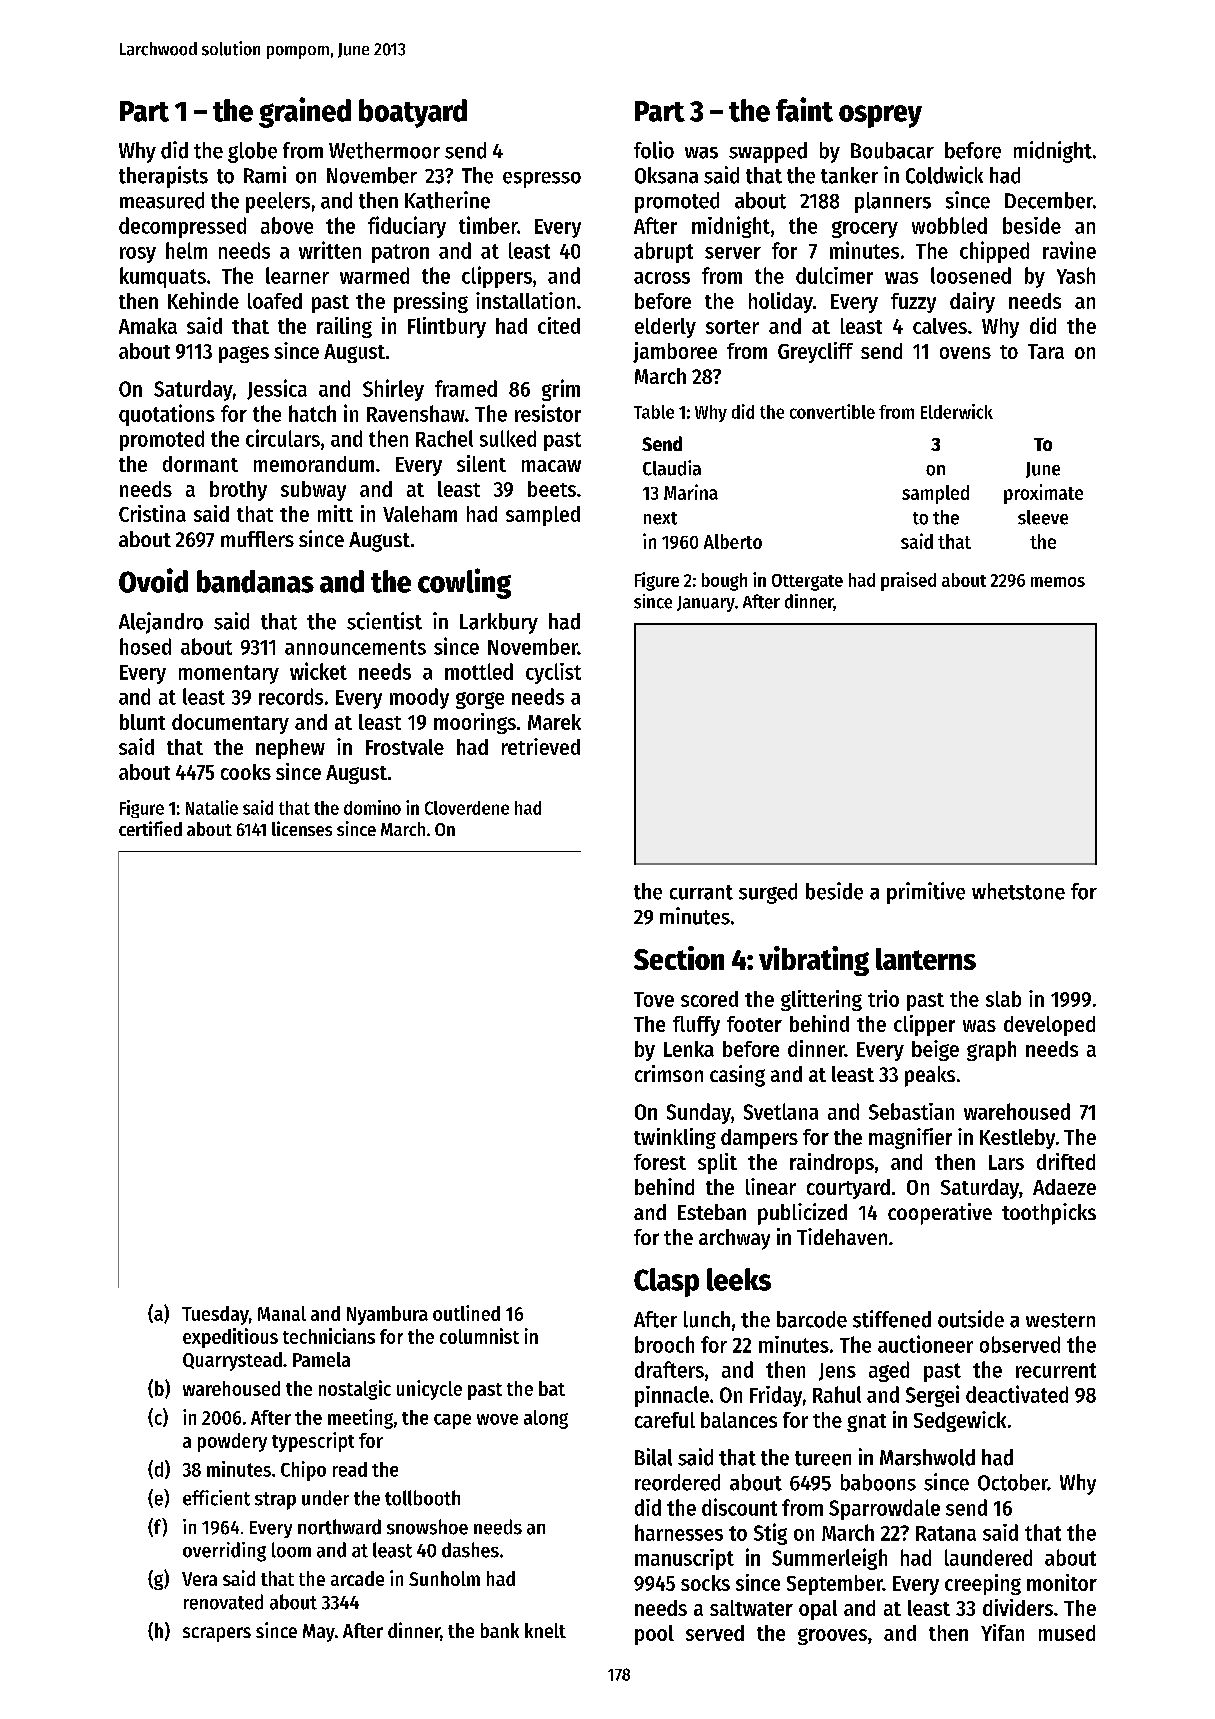 The height and width of the screenshot is (1719, 1215). Describe the element at coordinates (541, 746) in the screenshot. I see `retrieved` at that location.
